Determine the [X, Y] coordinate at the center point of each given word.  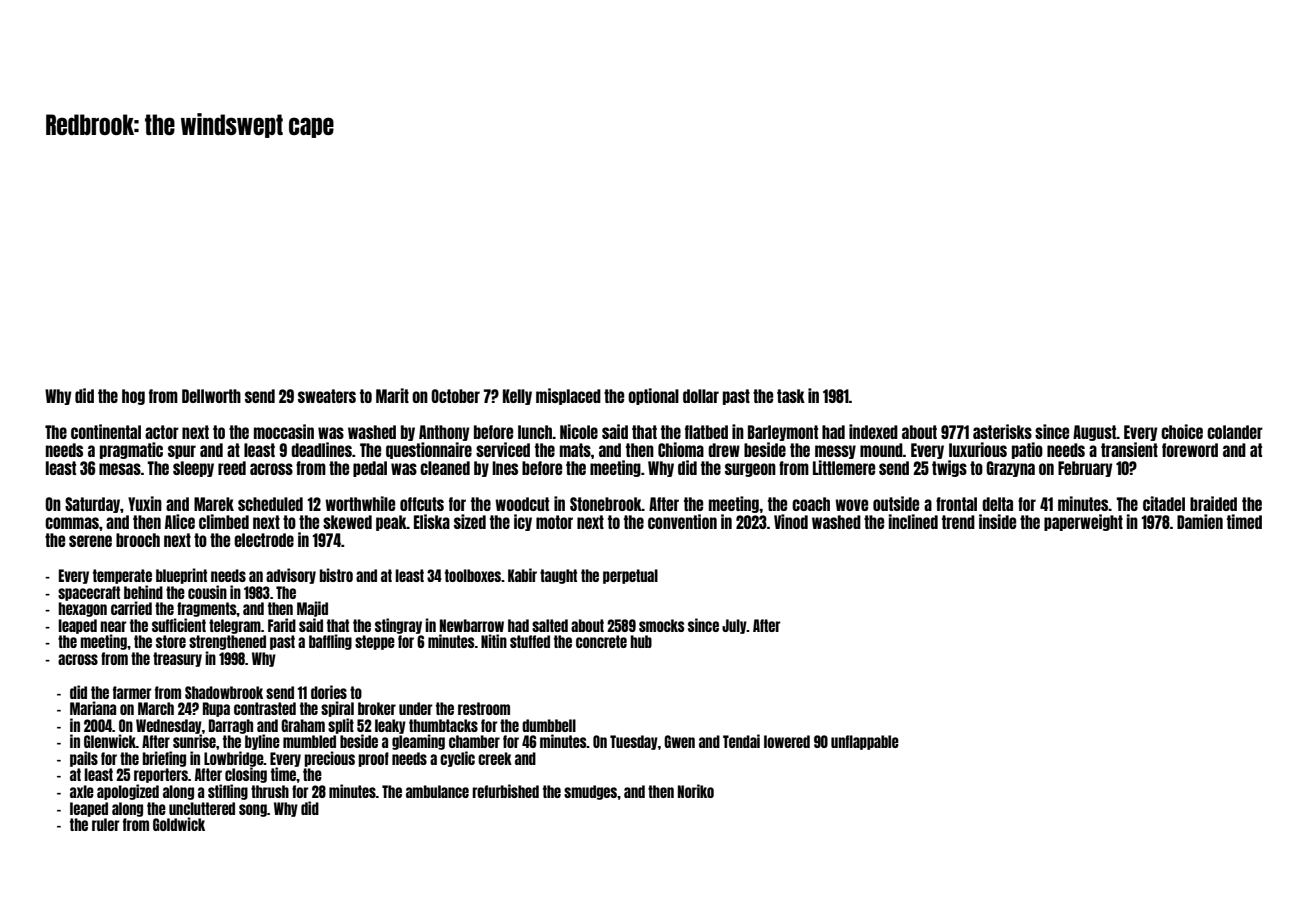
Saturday [92, 505]
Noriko [696, 791]
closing [246, 775]
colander [1235, 432]
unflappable [865, 742]
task [791, 396]
